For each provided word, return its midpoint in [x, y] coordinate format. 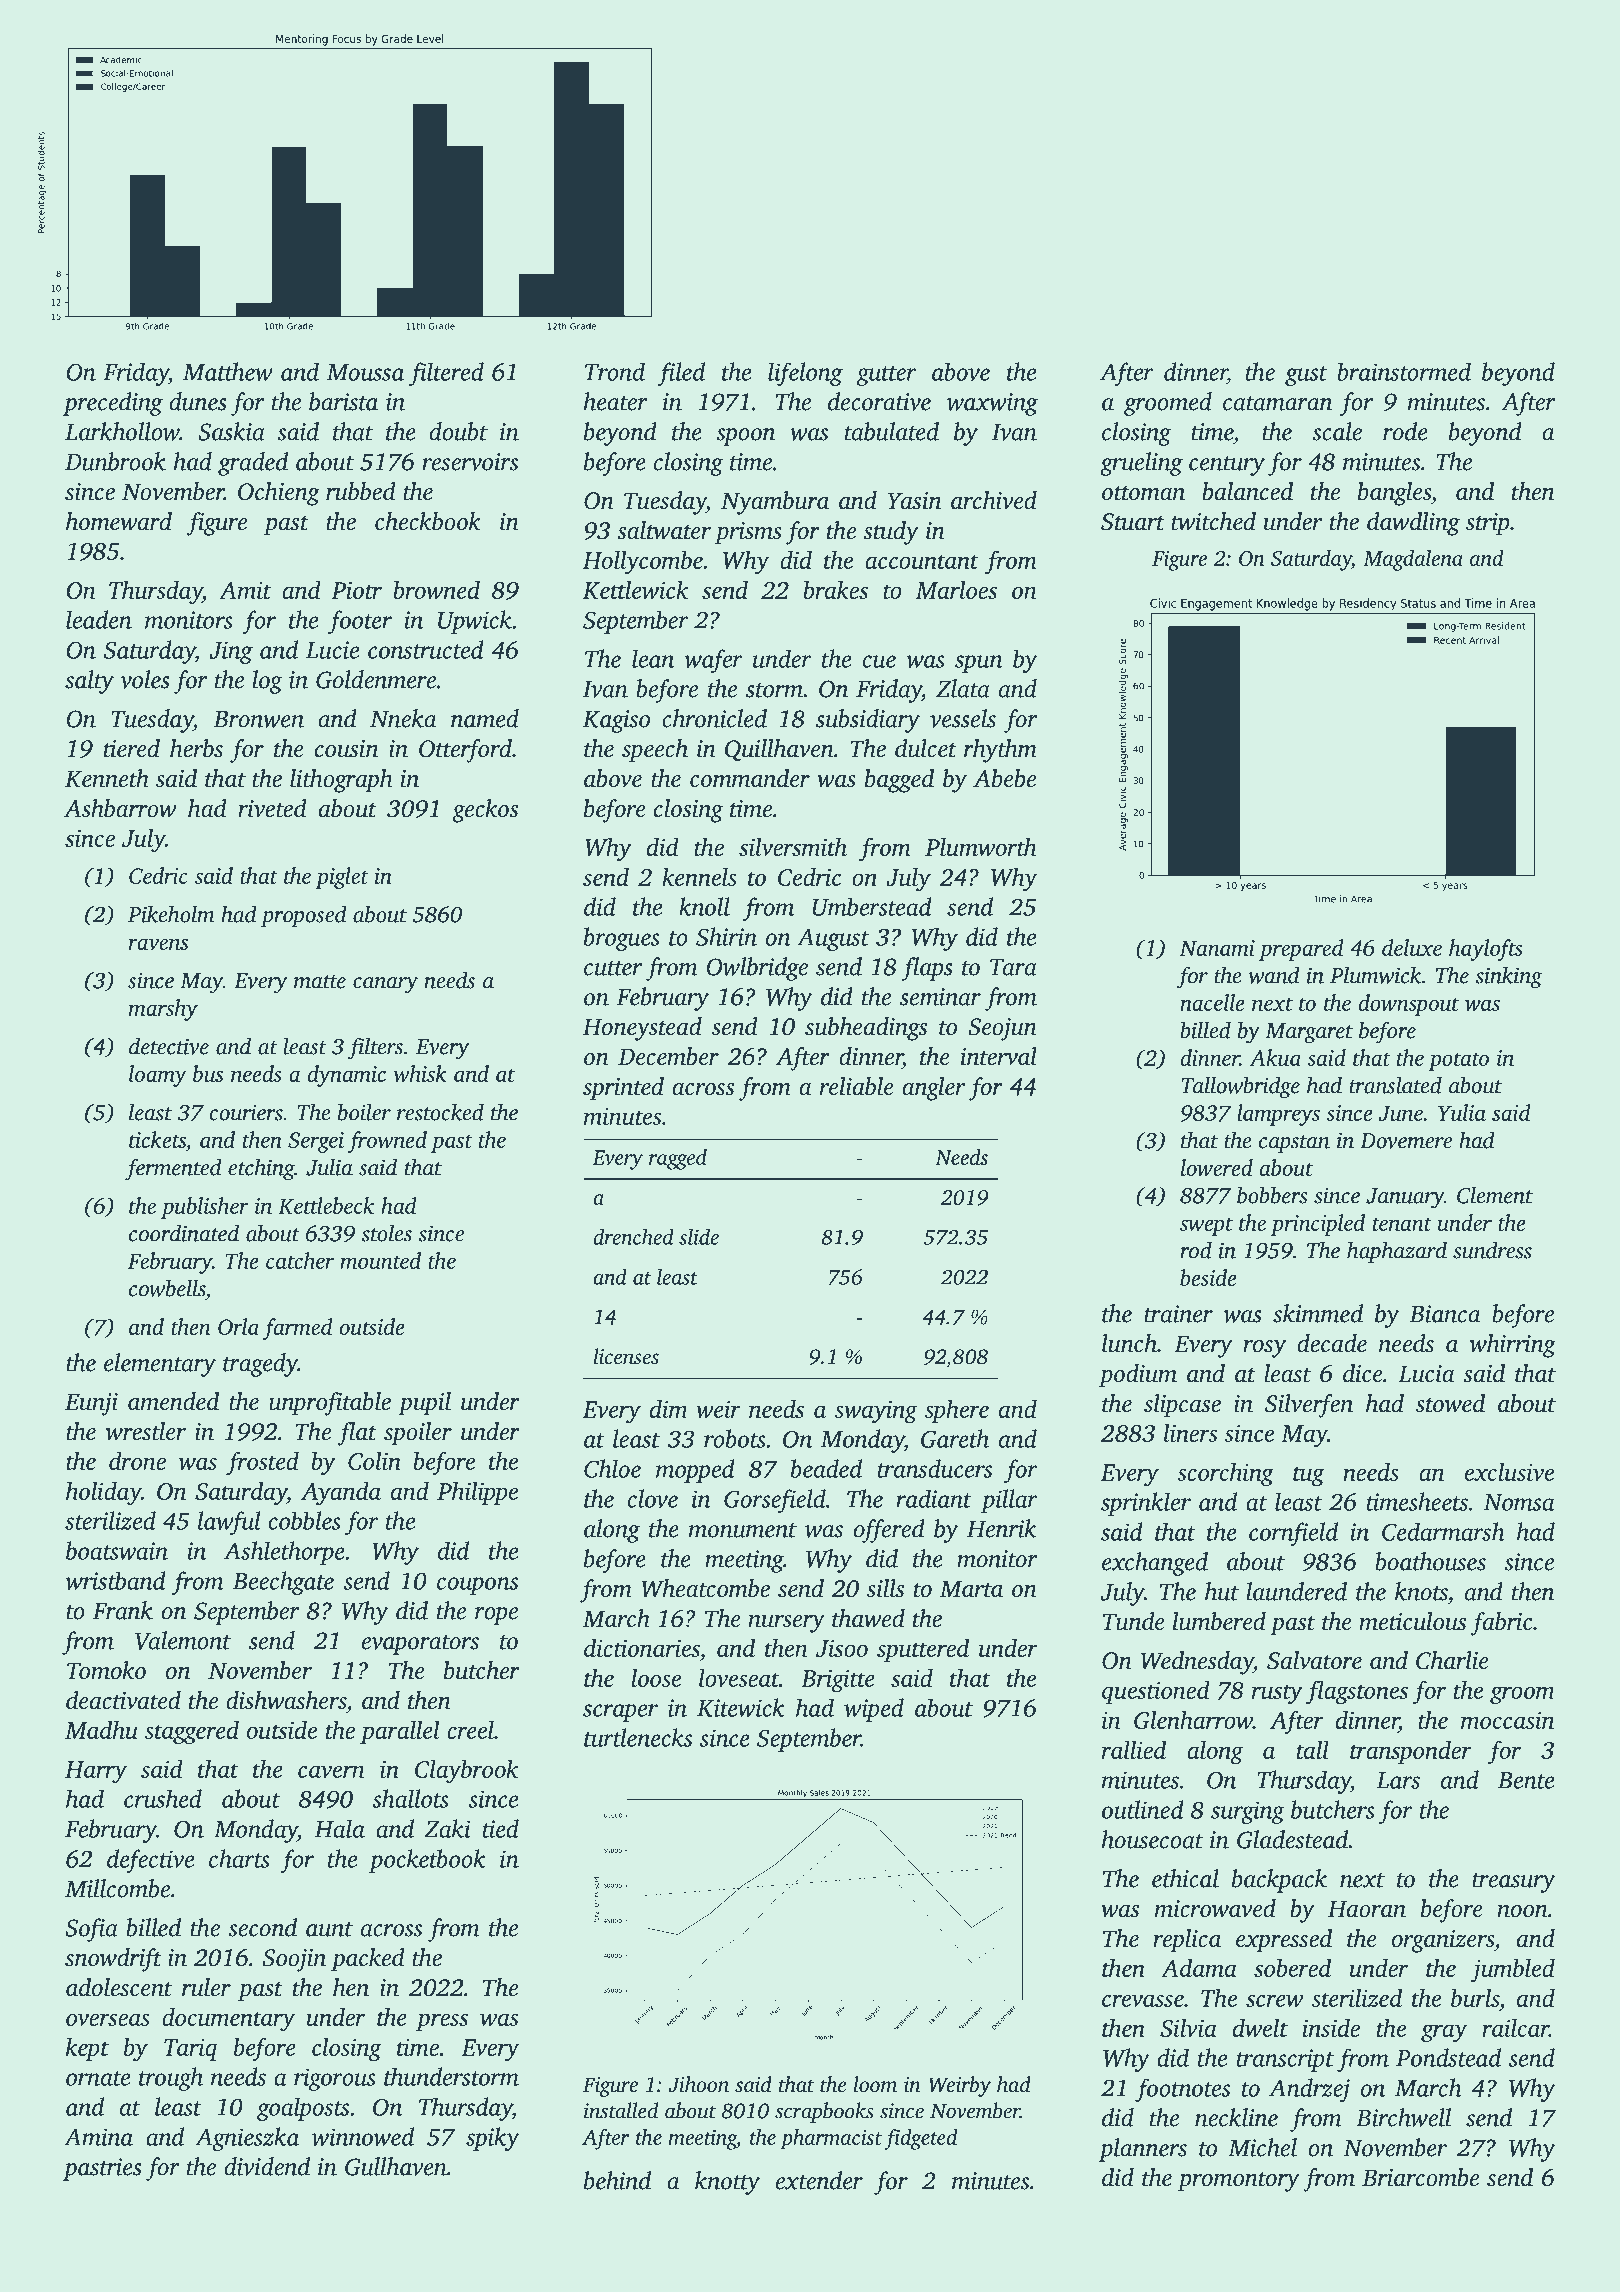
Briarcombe [1420, 2177]
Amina [98, 2137]
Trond [615, 371]
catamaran [1277, 403]
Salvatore [1314, 1660]
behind [617, 2180]
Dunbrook [115, 461]
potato [1458, 1061]
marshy [163, 1010]
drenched [633, 1237]
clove [653, 1498]
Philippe [477, 1493]
